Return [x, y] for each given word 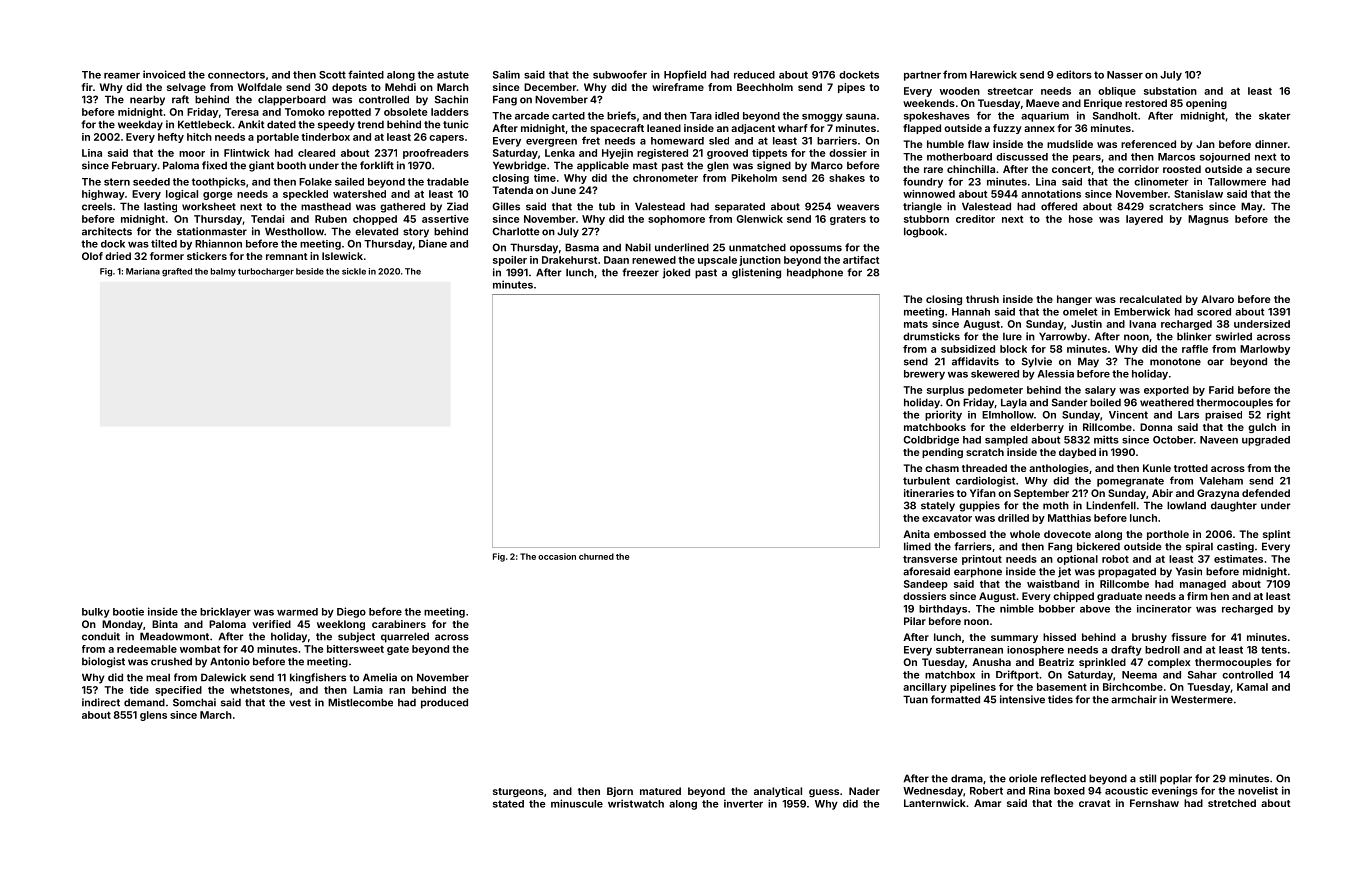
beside [310, 271]
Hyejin [617, 154]
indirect [101, 702]
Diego [351, 612]
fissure [1188, 637]
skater [1275, 116]
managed [1203, 585]
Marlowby [1265, 350]
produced [444, 703]
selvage [186, 88]
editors [1074, 74]
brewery [924, 375]
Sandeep [926, 585]
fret [591, 140]
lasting [160, 207]
